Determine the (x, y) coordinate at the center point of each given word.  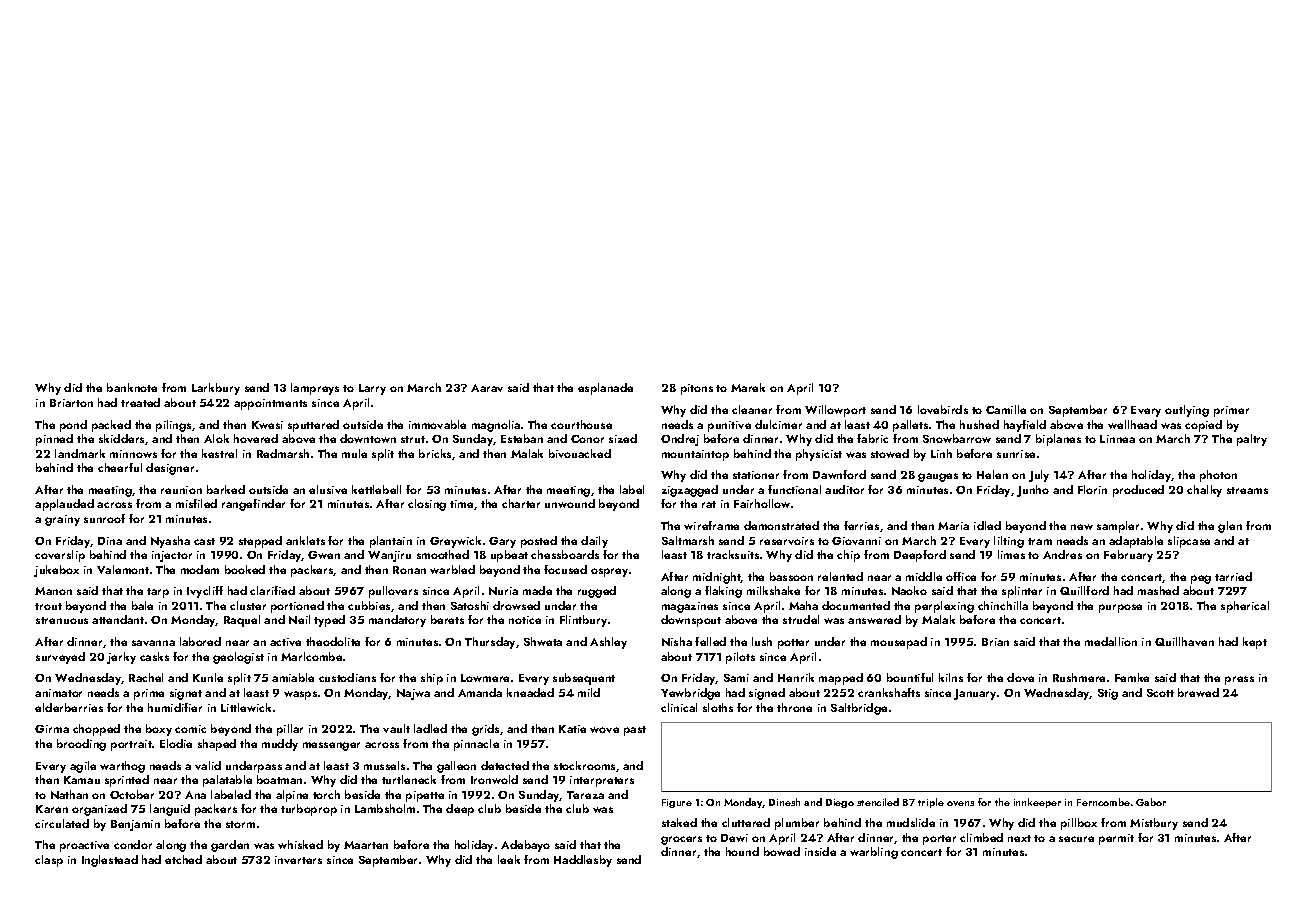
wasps (300, 695)
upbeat (509, 556)
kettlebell (376, 489)
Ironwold (494, 779)
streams (1247, 490)
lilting (1009, 542)
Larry (372, 389)
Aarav (487, 388)
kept (1255, 643)
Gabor (1151, 802)
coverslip (60, 556)
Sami (736, 678)
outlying (1187, 411)
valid (208, 765)
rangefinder (253, 505)
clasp (49, 861)
